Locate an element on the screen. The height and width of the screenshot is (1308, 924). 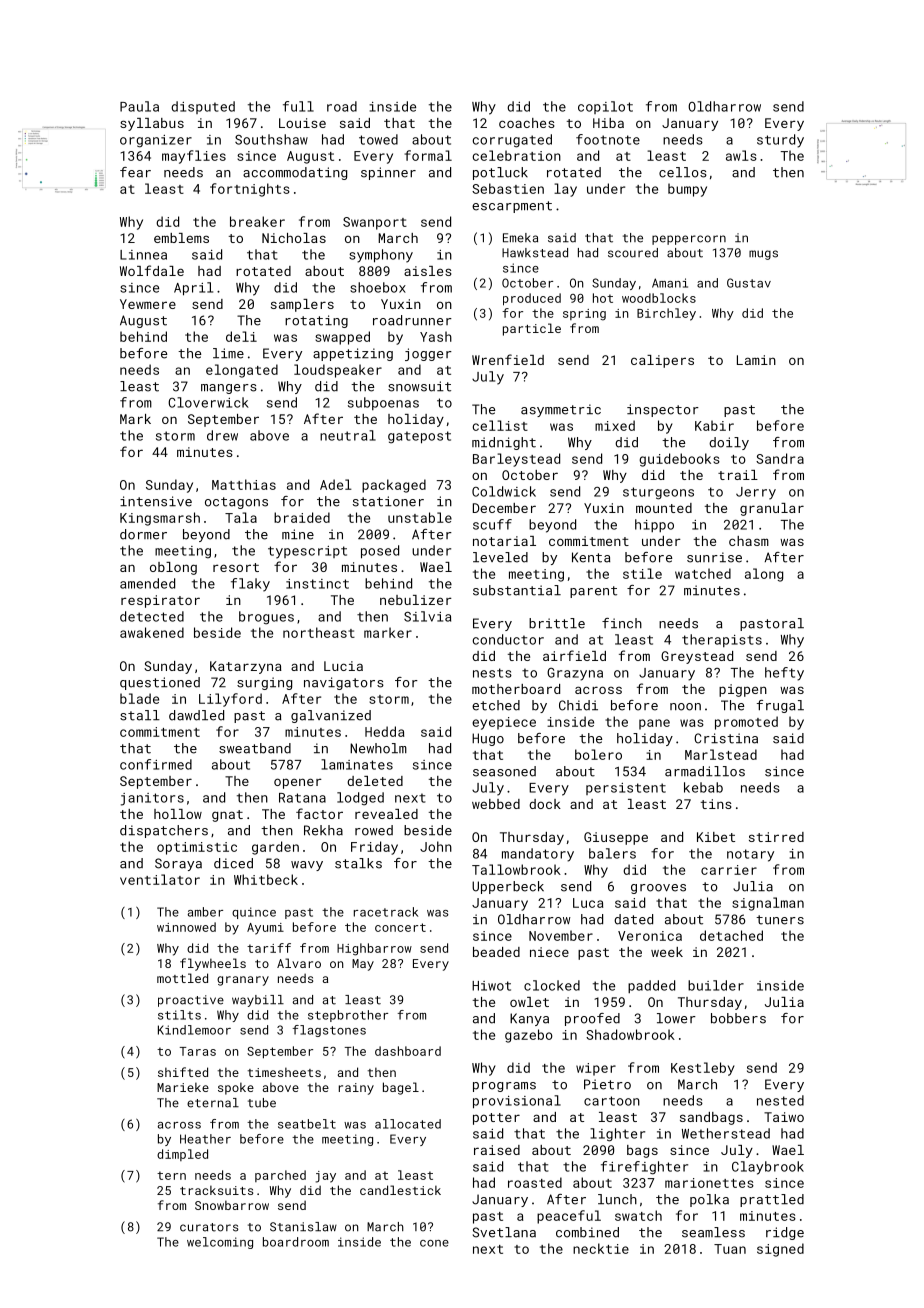
copilot is located at coordinates (605, 107).
